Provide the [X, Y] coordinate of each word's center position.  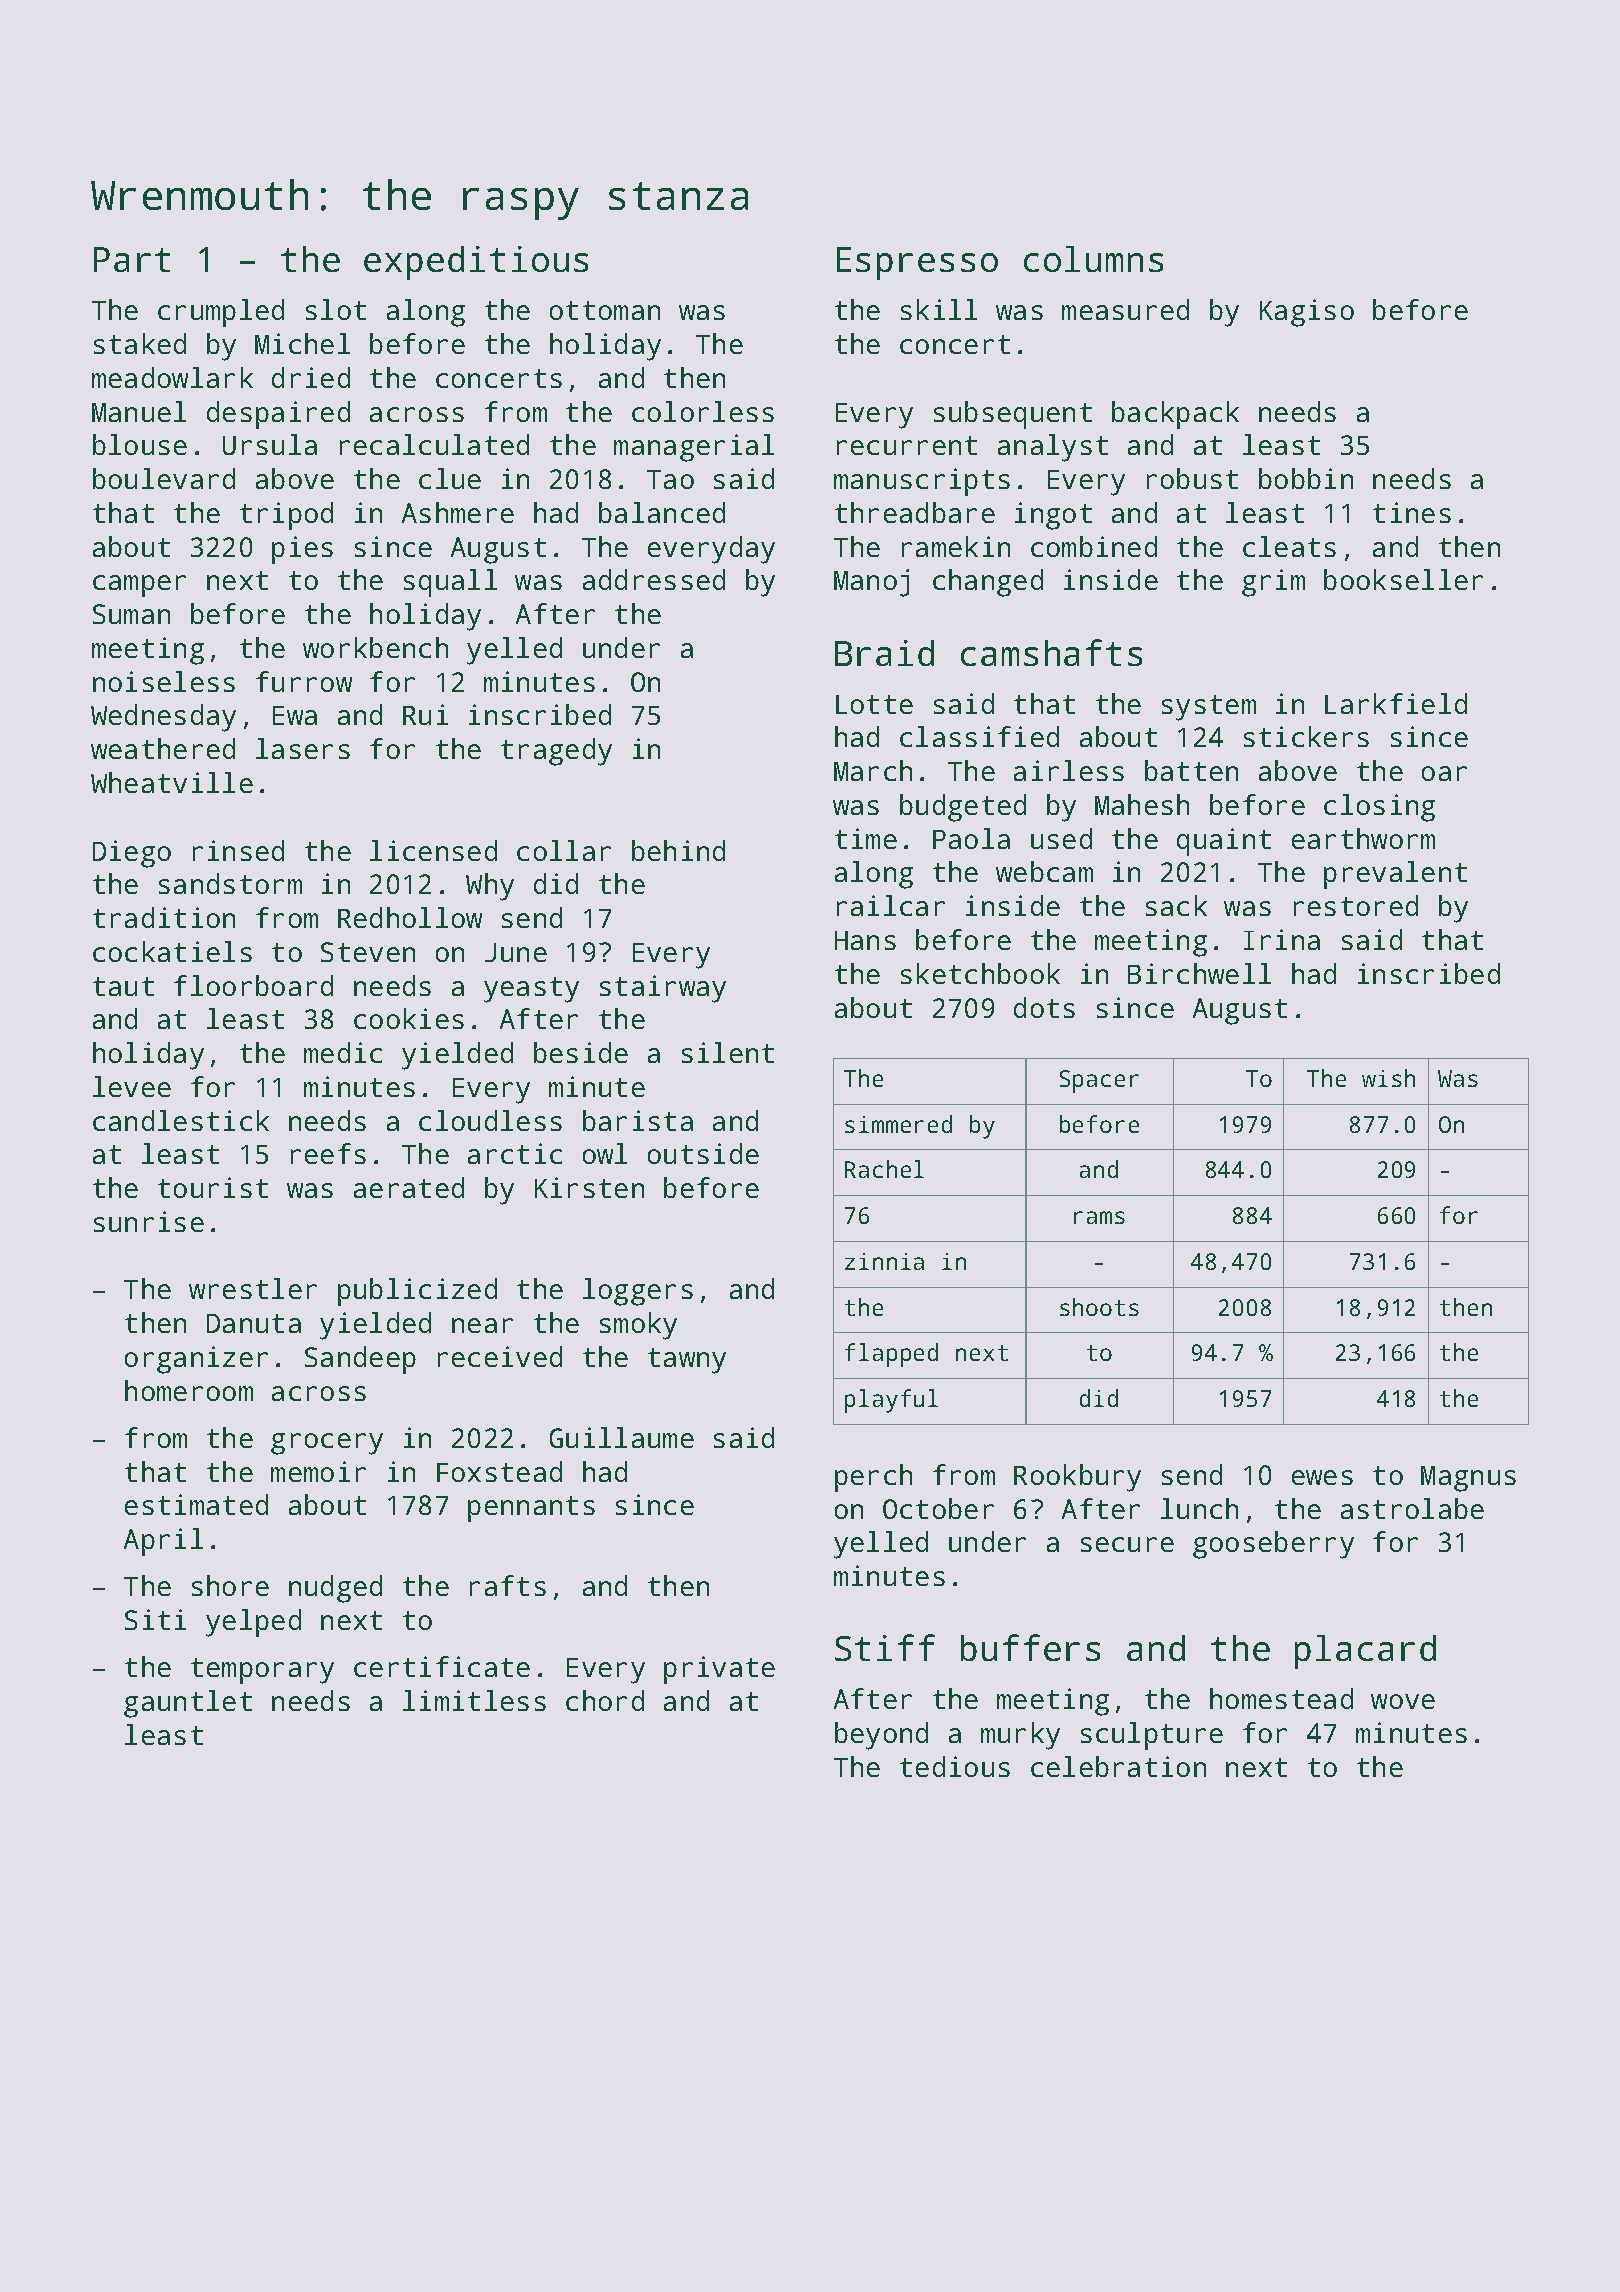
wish [1388, 1078]
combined [1094, 546]
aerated [409, 1187]
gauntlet [188, 1704]
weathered [163, 748]
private [719, 1670]
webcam [1044, 871]
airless [1069, 770]
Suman [131, 614]
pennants [531, 1509]
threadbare [915, 512]
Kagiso [1307, 313]
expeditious [476, 263]
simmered [898, 1124]
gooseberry [1273, 1545]
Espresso [917, 263]
